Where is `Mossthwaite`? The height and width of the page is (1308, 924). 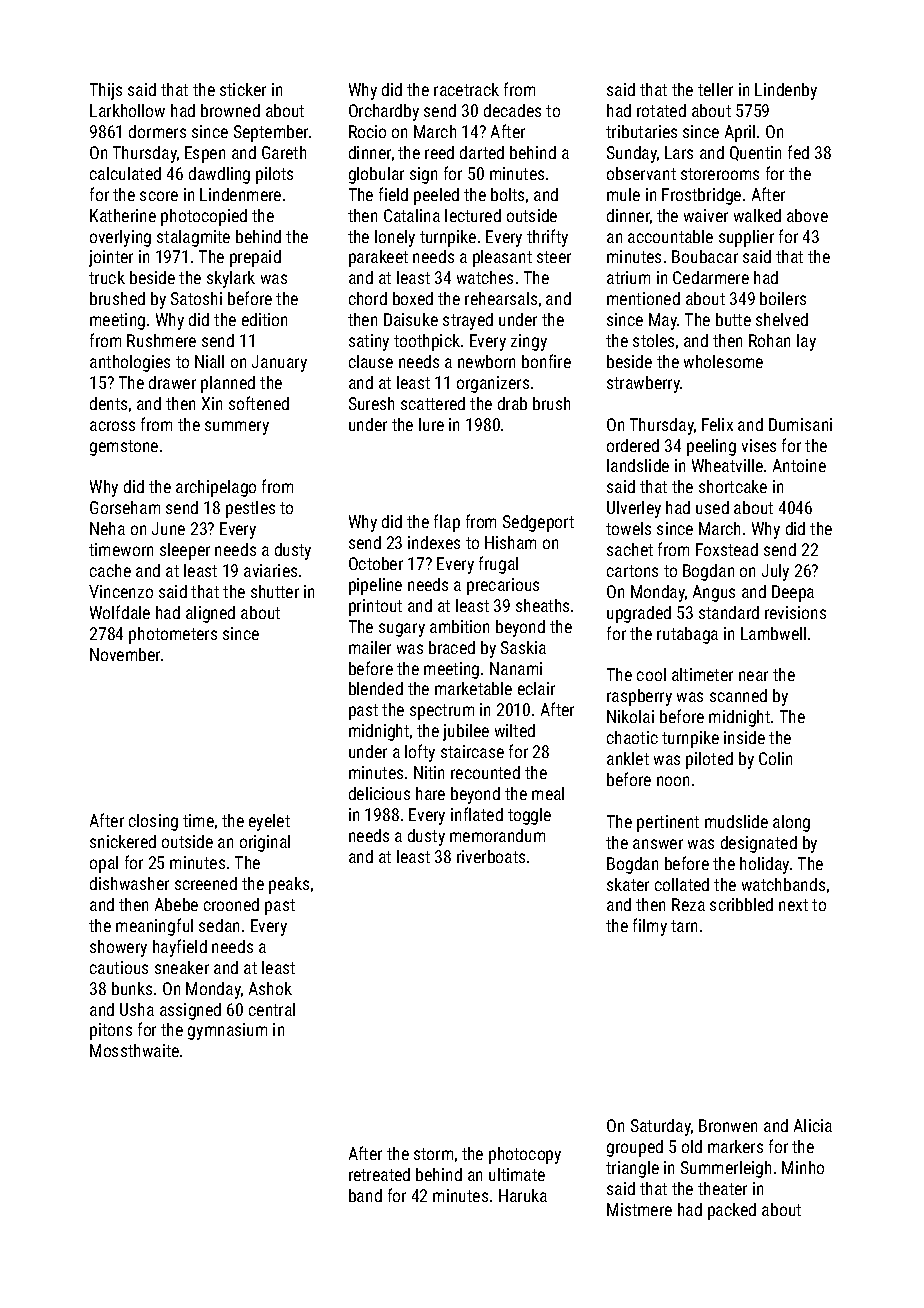 Mossthwaite is located at coordinates (134, 1050).
